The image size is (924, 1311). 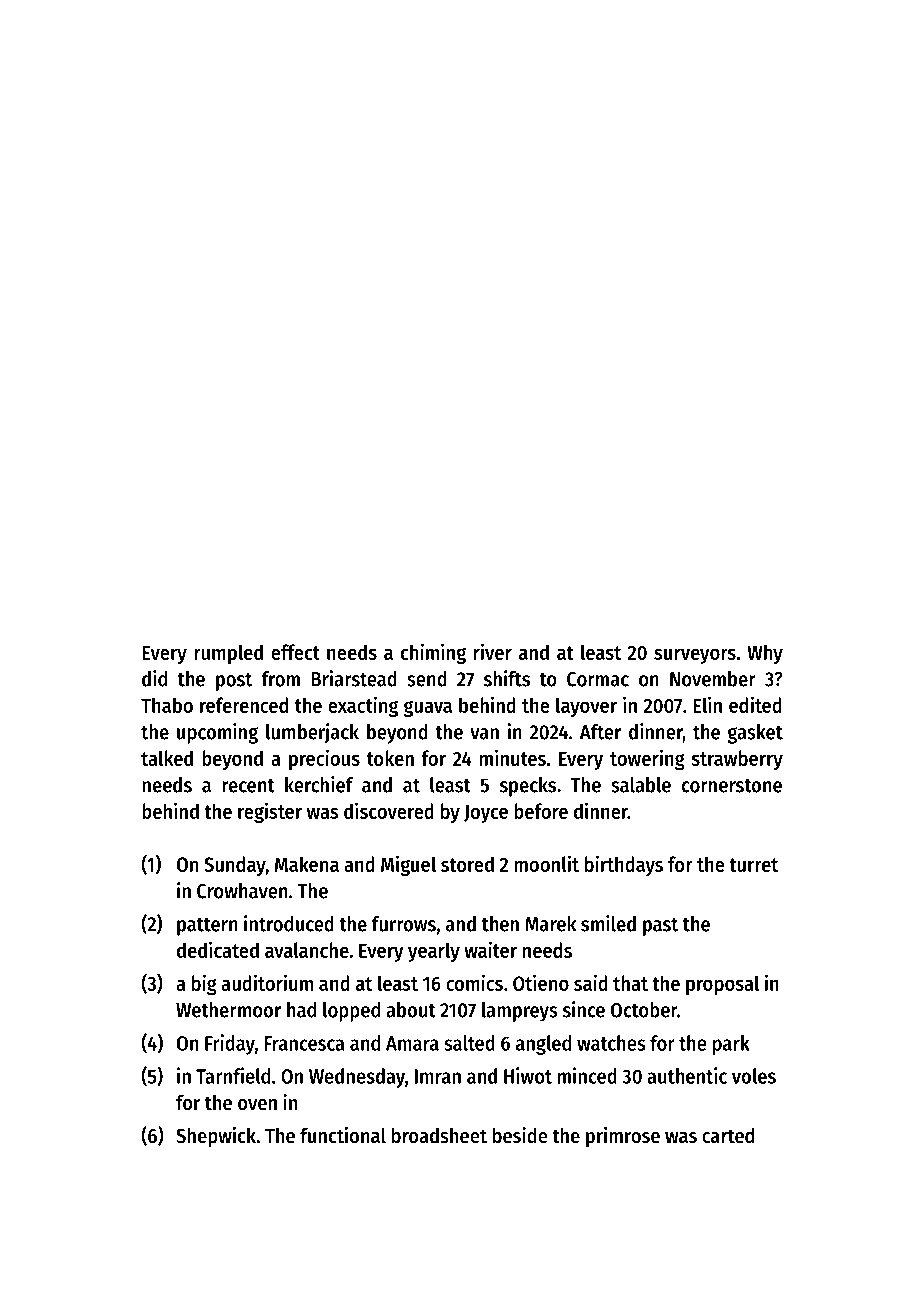 I want to click on referenced, so click(x=244, y=705).
